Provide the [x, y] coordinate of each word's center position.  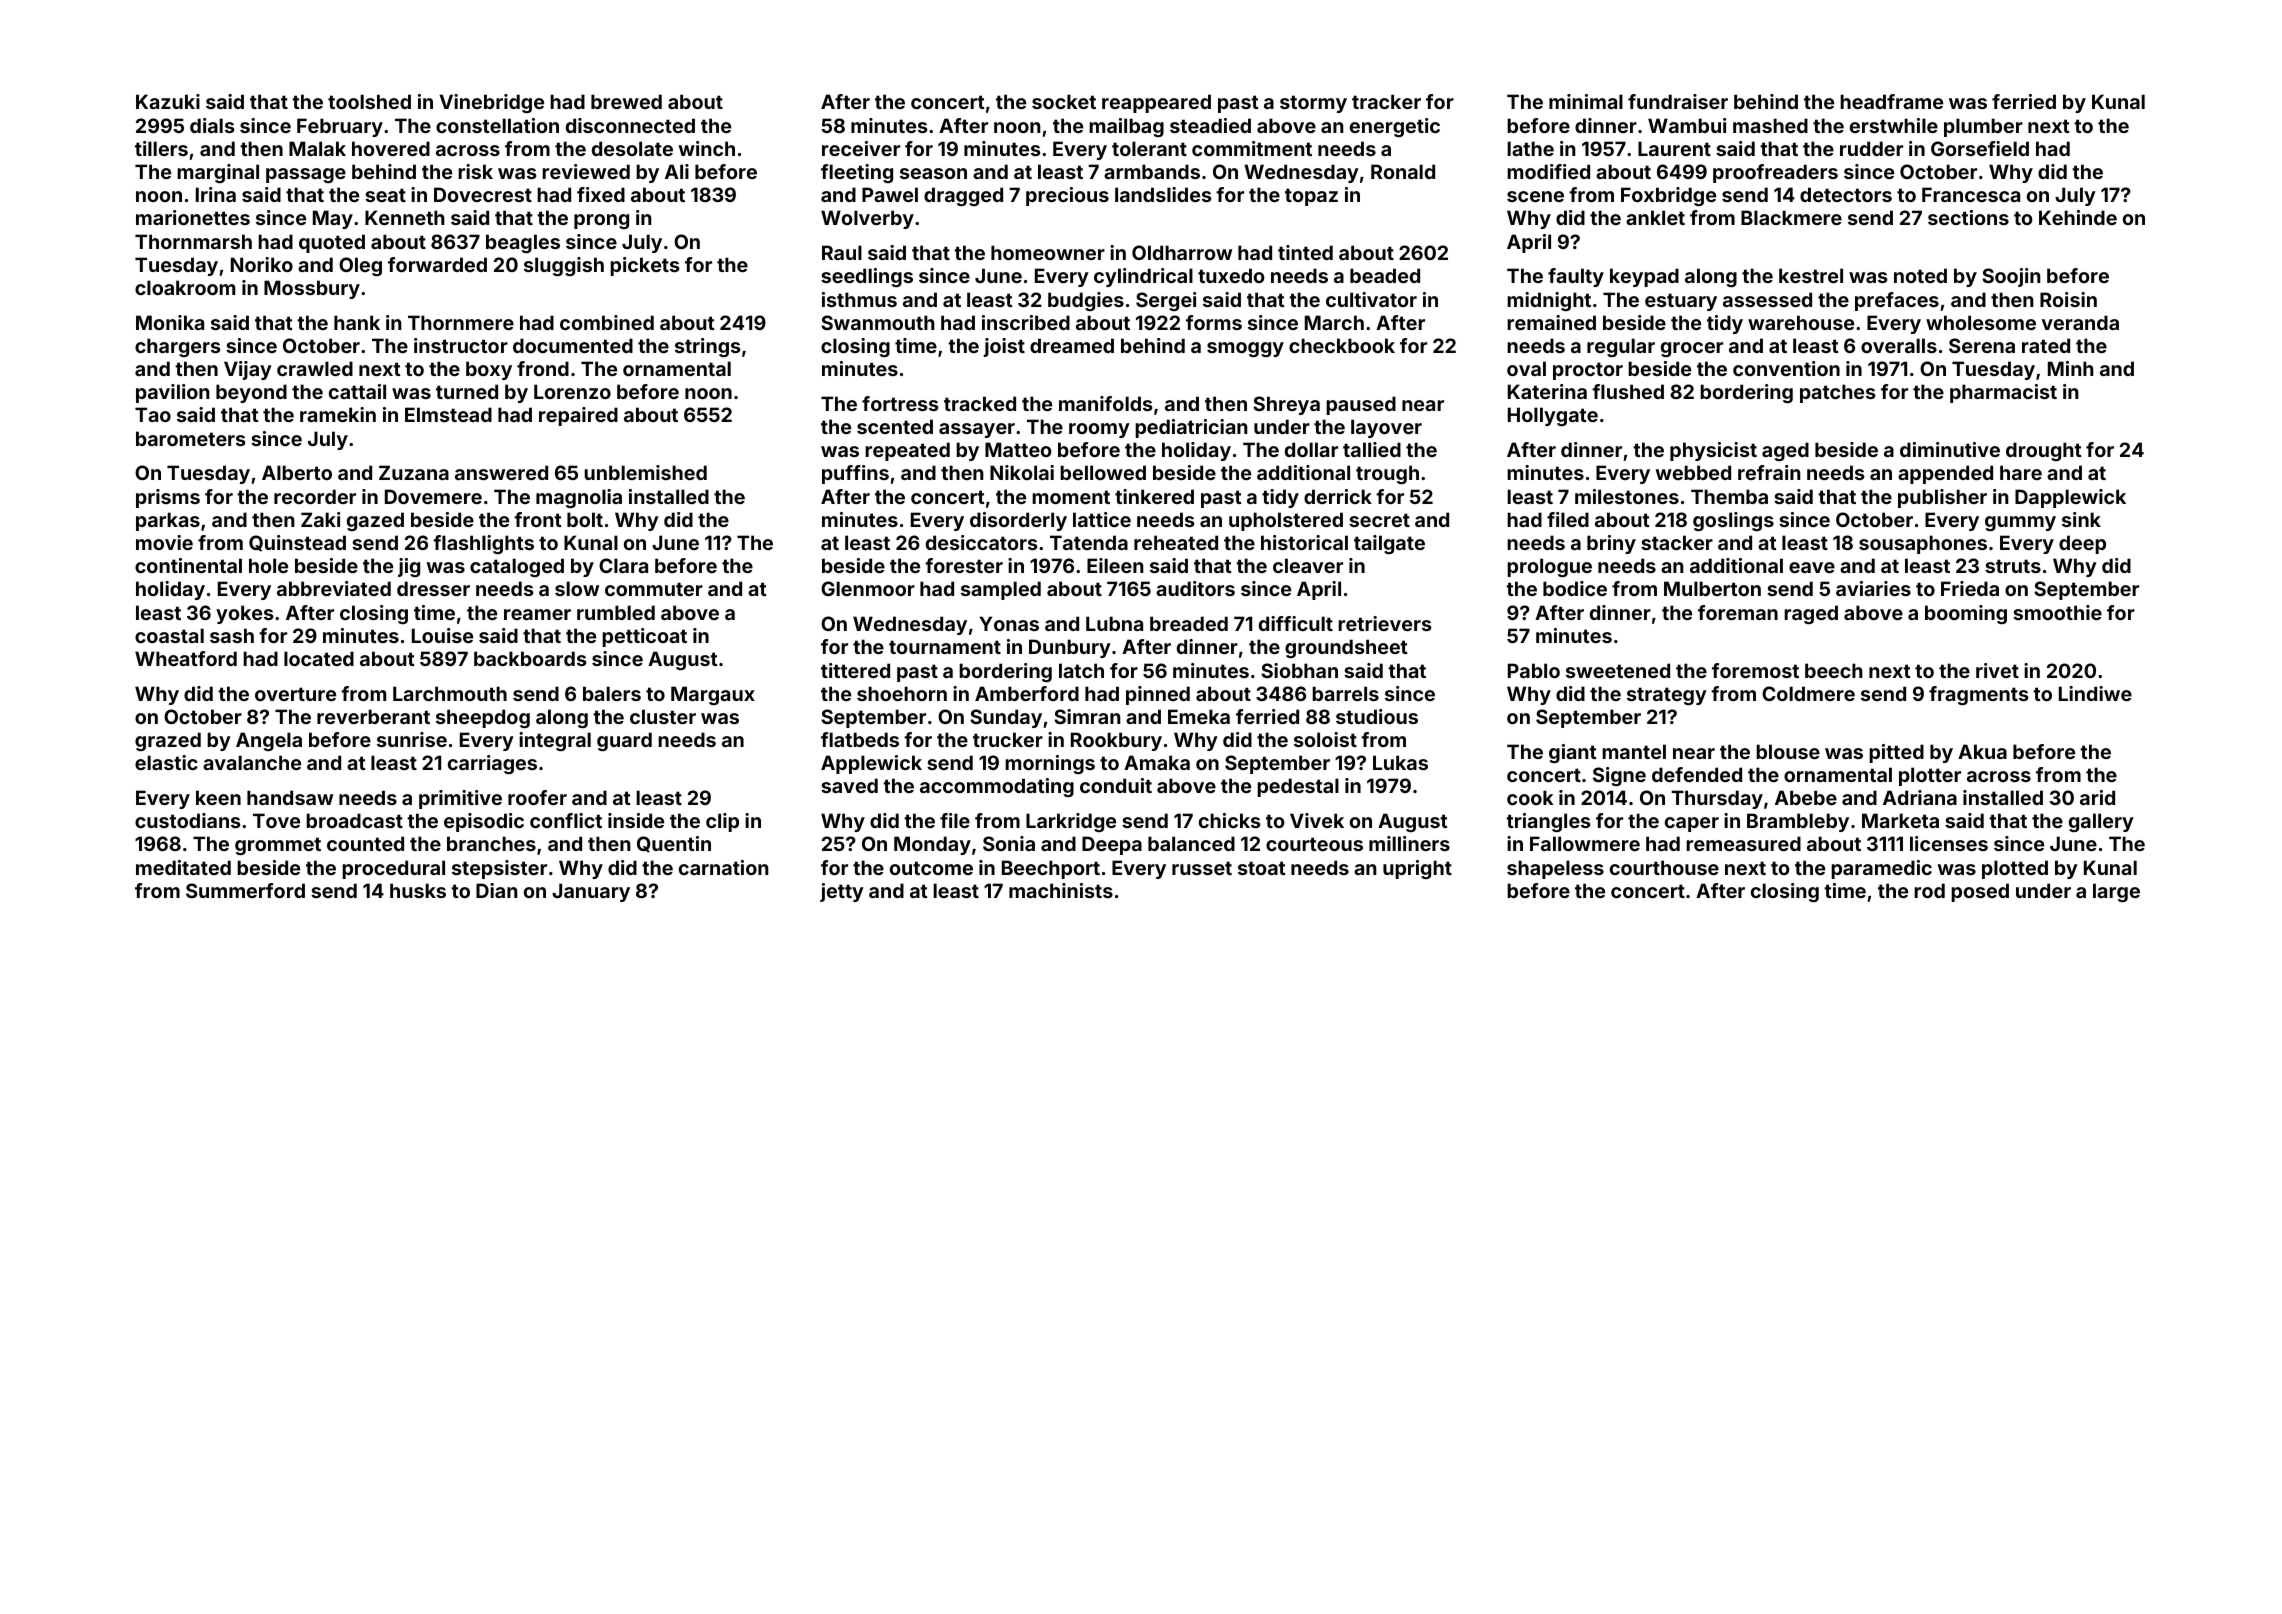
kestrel [1811, 275]
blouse [1788, 751]
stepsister [499, 869]
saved [849, 785]
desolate [632, 148]
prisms [168, 498]
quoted [332, 243]
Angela [269, 741]
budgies [1086, 301]
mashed [1770, 125]
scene [1535, 196]
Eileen [1115, 565]
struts [2013, 566]
